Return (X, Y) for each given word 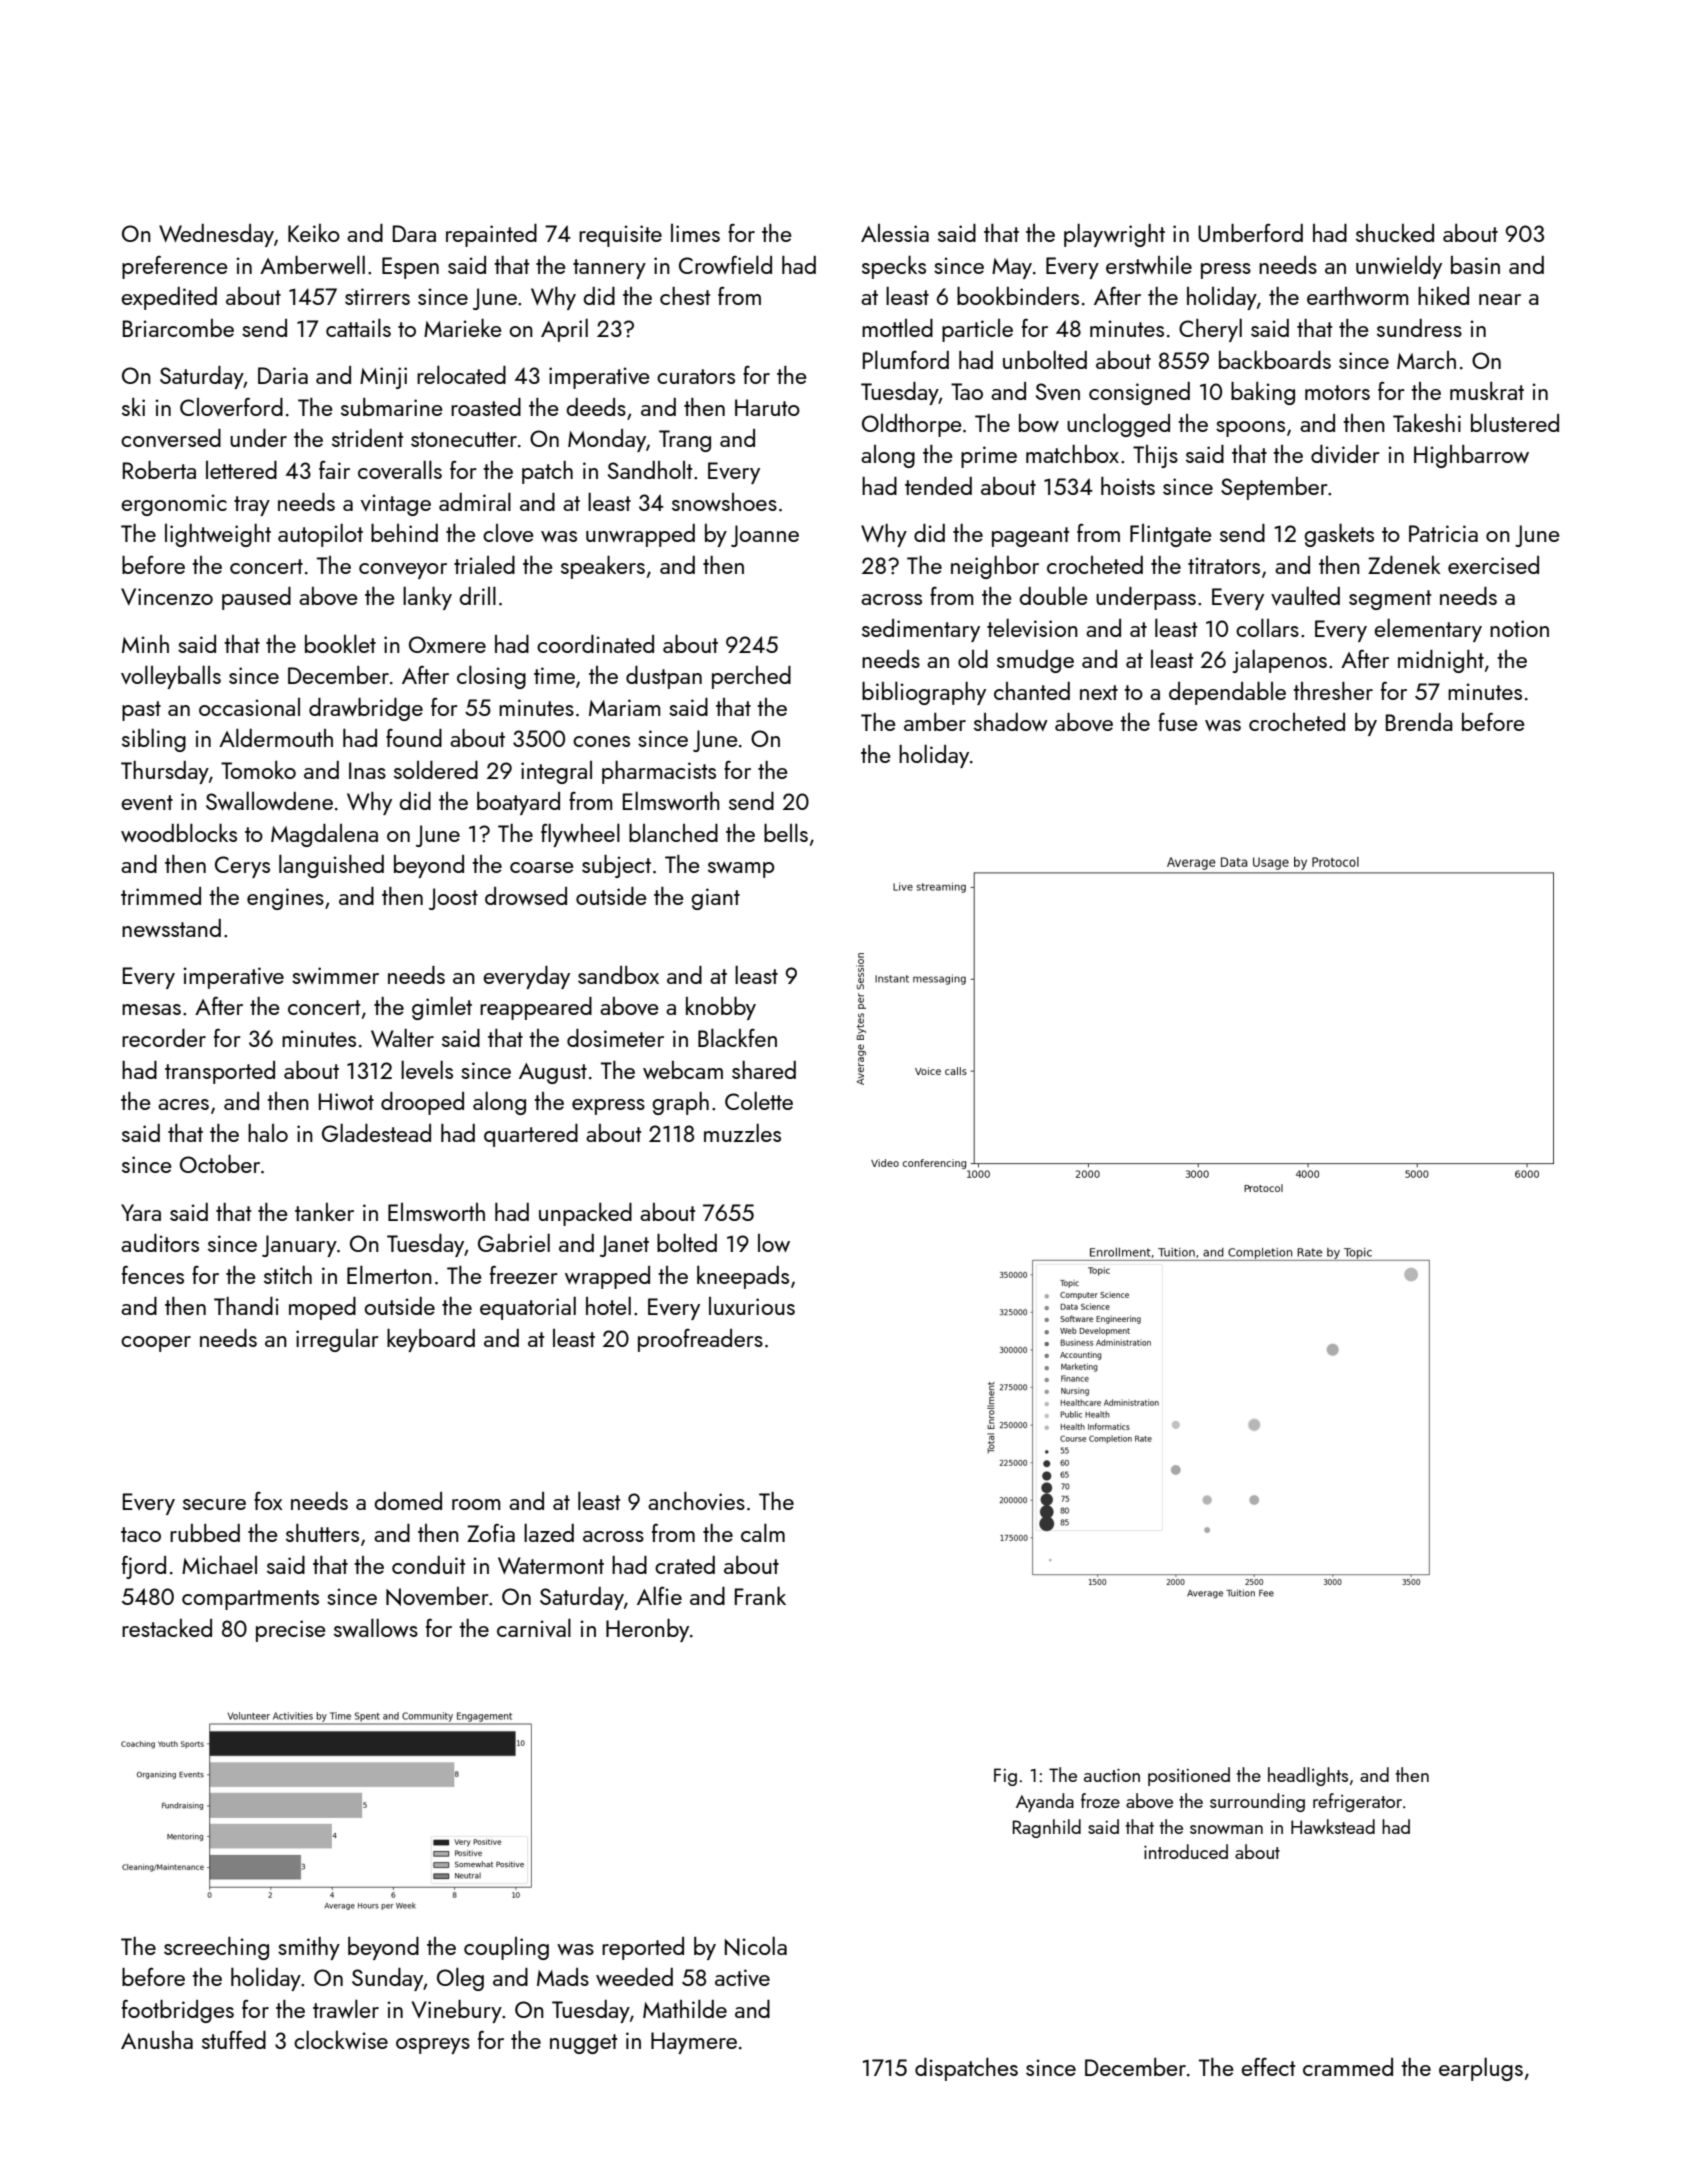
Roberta (159, 470)
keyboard (431, 1340)
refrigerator (1357, 1802)
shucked (1395, 233)
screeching (216, 1948)
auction (1112, 1775)
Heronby (647, 1630)
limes (695, 233)
